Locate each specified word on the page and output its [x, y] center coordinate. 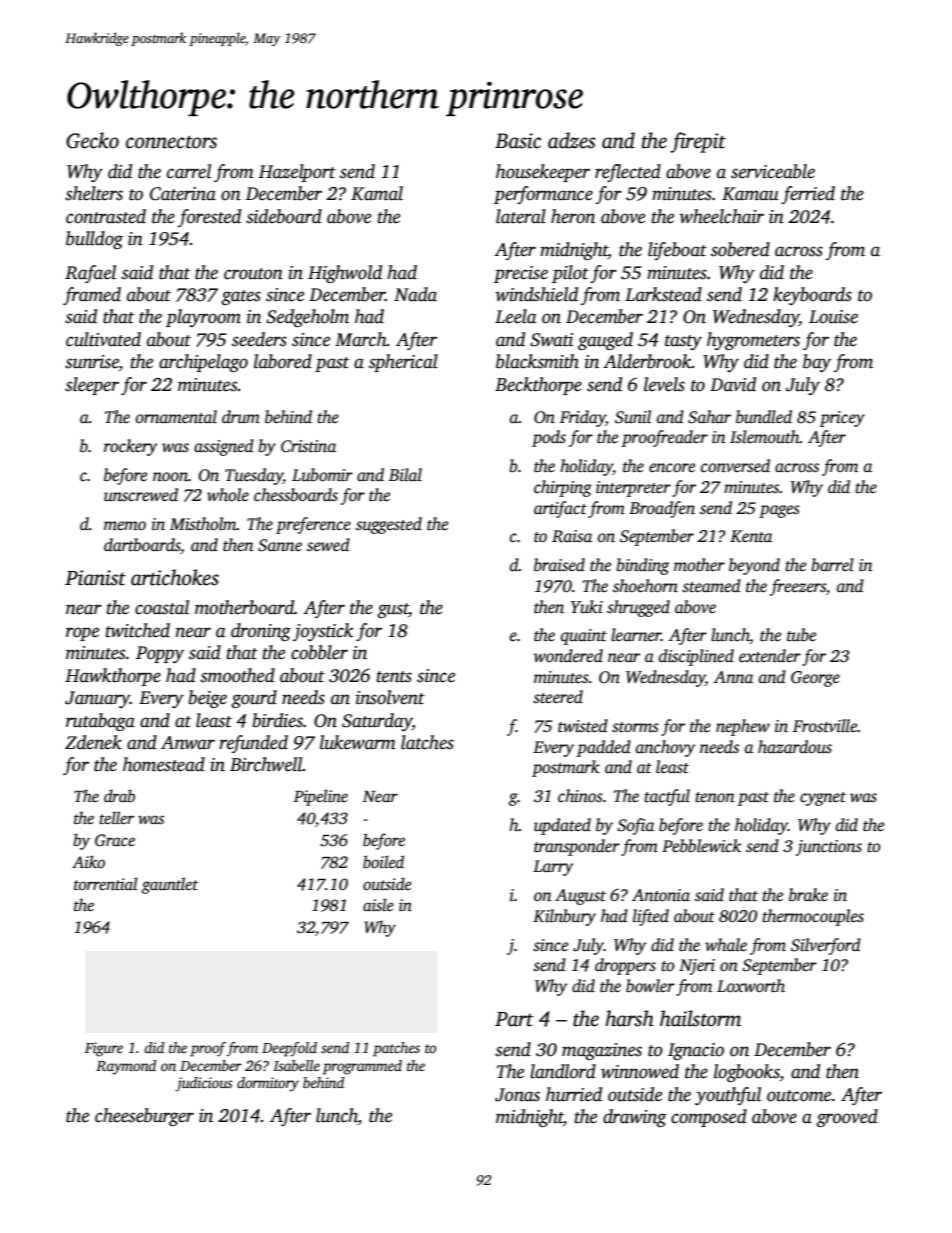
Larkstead [663, 294]
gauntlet [169, 885]
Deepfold [289, 1049]
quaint [584, 637]
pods [549, 438]
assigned [224, 447]
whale [726, 945]
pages [779, 511]
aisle [378, 905]
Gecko [92, 140]
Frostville [825, 726]
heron [573, 216]
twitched [137, 630]
